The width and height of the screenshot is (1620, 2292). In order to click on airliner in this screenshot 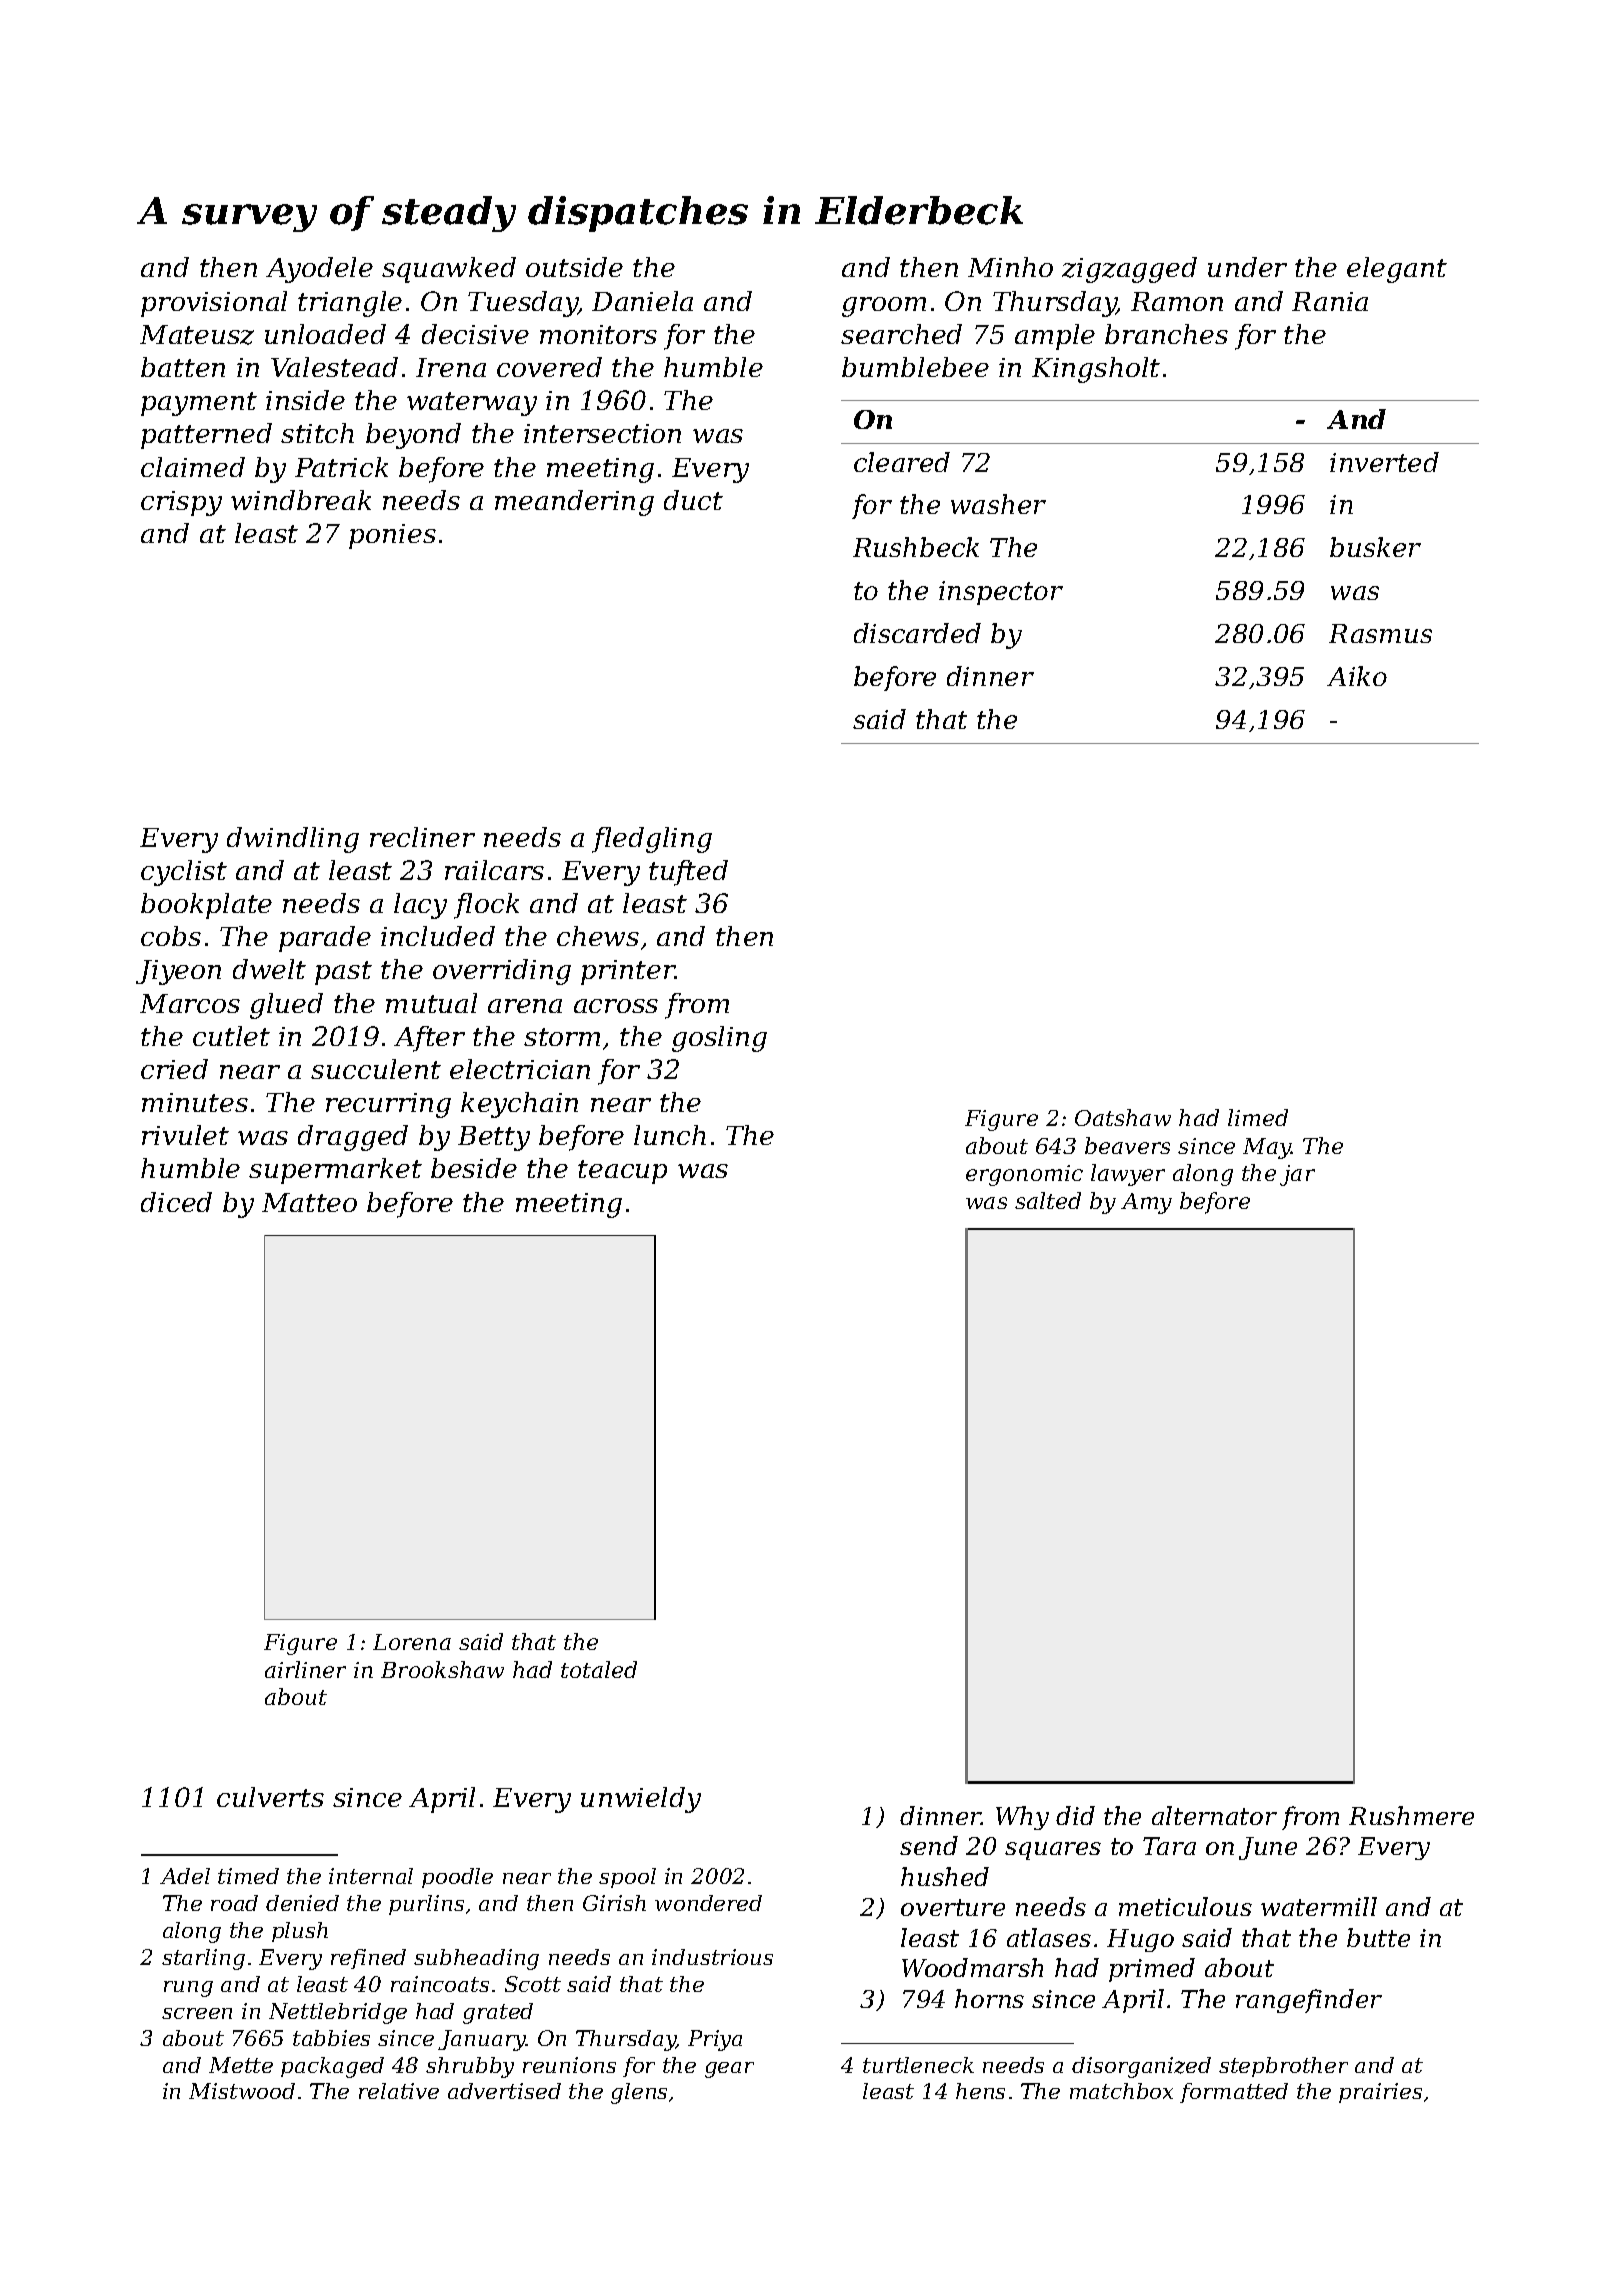, I will do `click(305, 1669)`.
